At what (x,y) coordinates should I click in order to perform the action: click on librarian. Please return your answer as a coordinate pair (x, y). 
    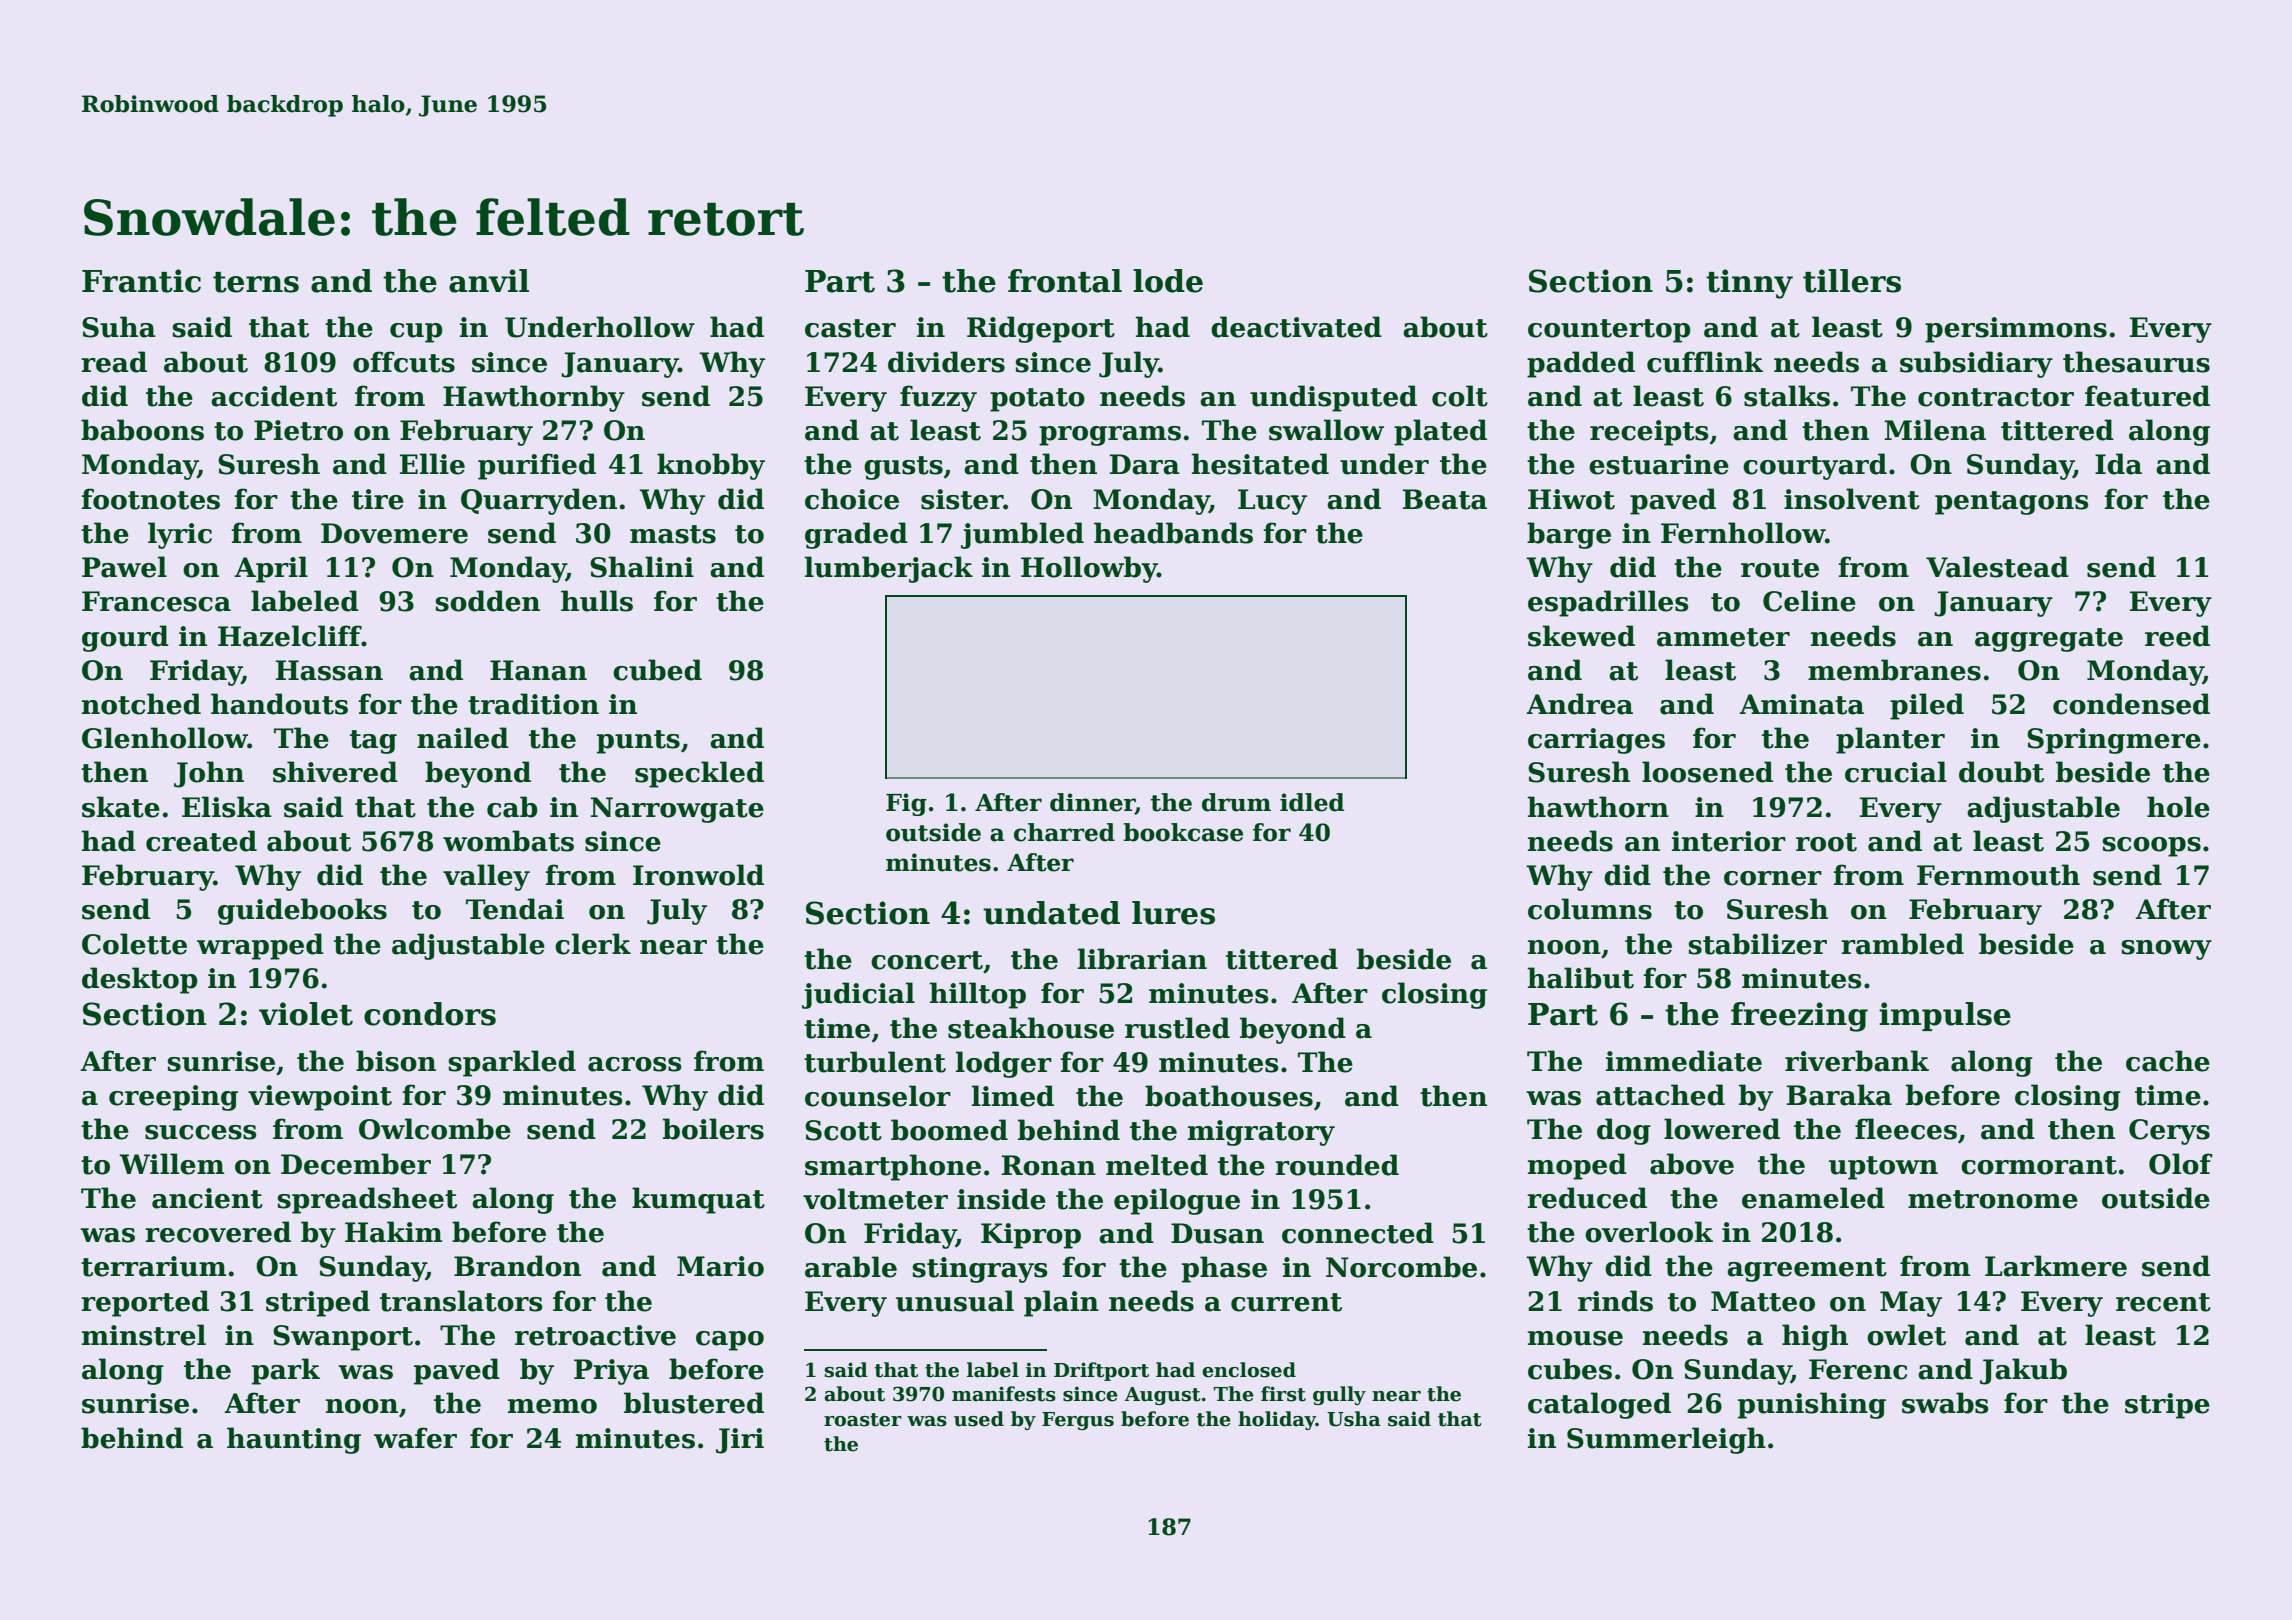
    Looking at the image, I should click on (1142, 959).
